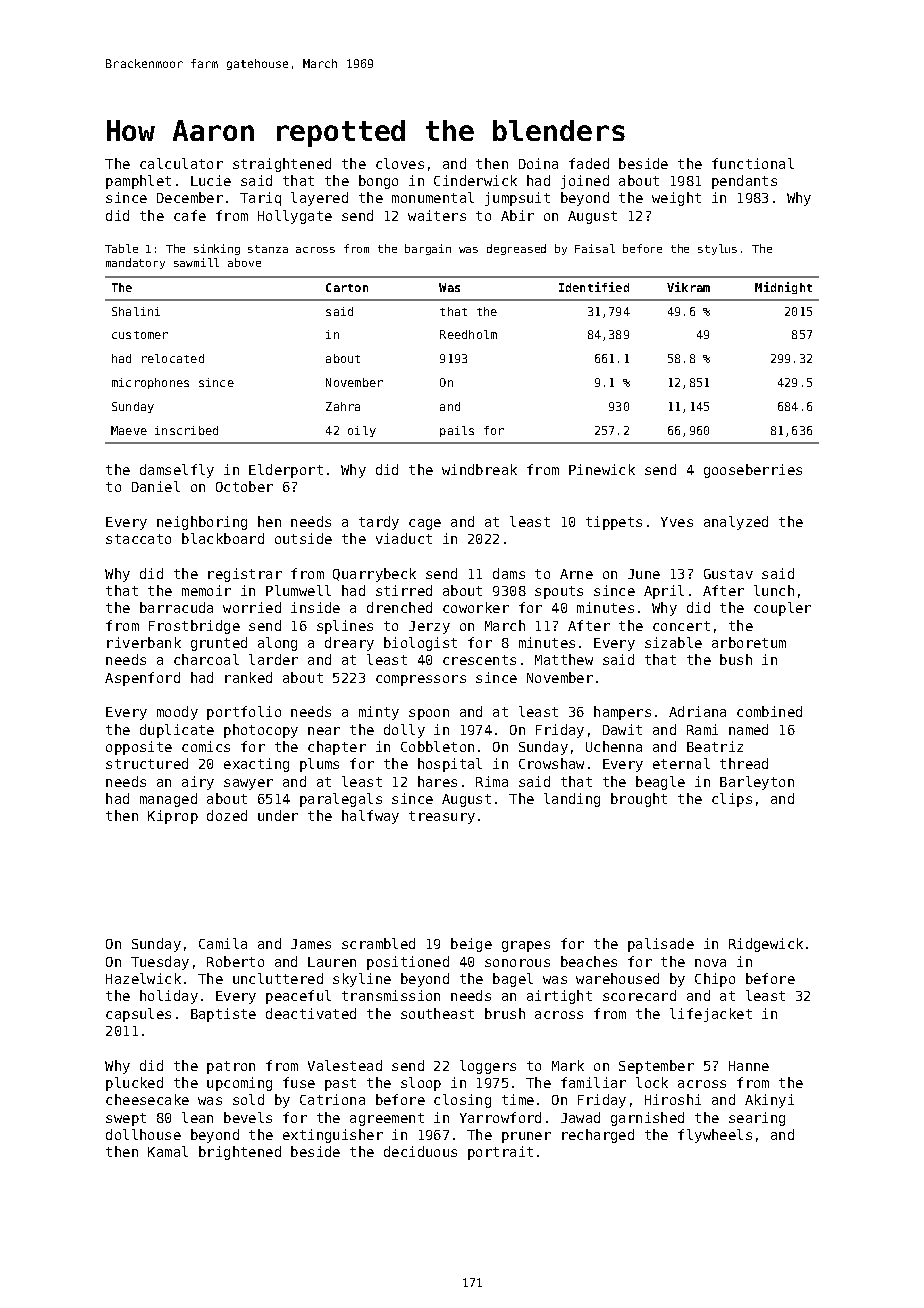 The image size is (924, 1308). I want to click on Baptiste, so click(223, 1015).
